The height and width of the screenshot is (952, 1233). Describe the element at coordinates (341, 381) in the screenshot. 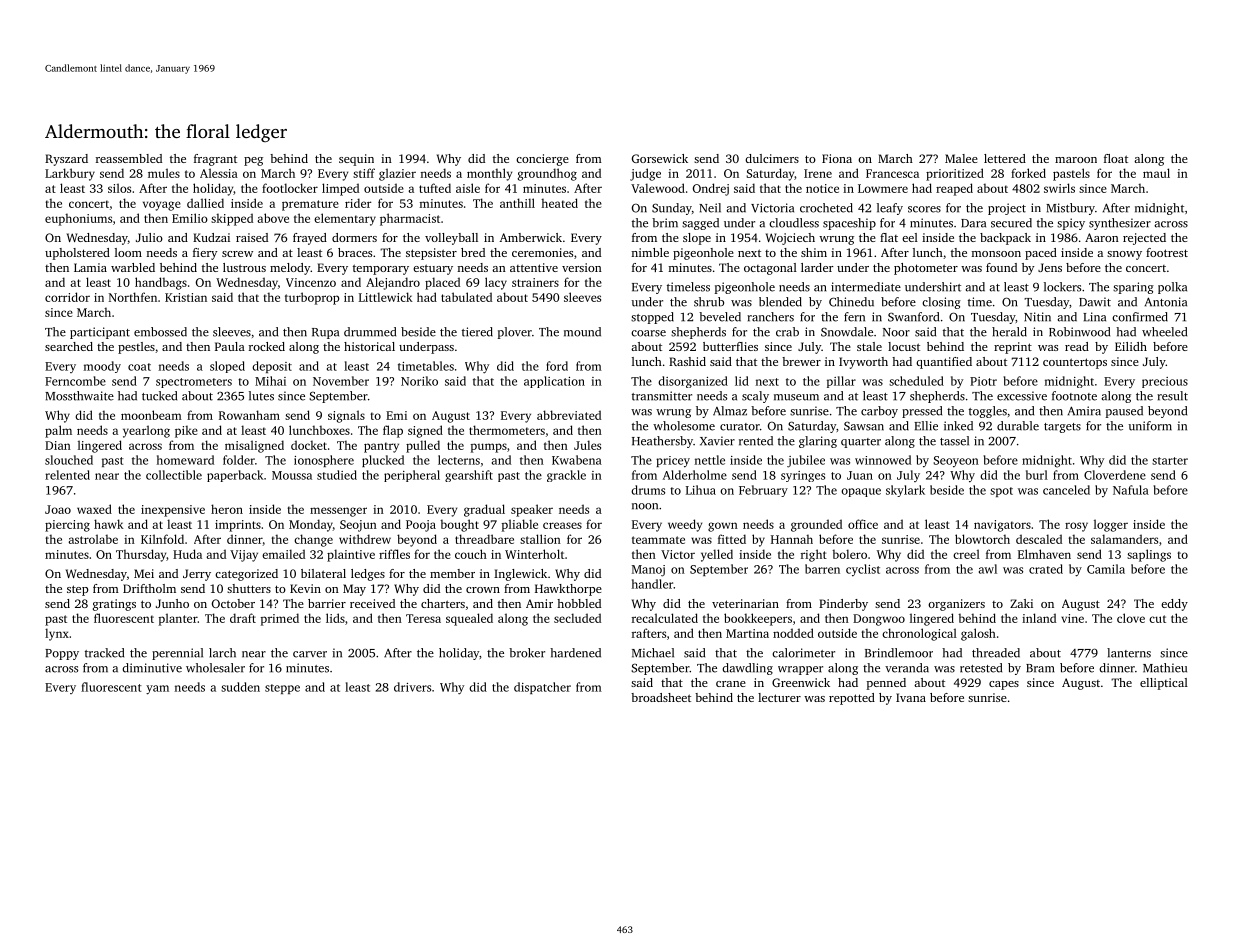

I see `November` at that location.
